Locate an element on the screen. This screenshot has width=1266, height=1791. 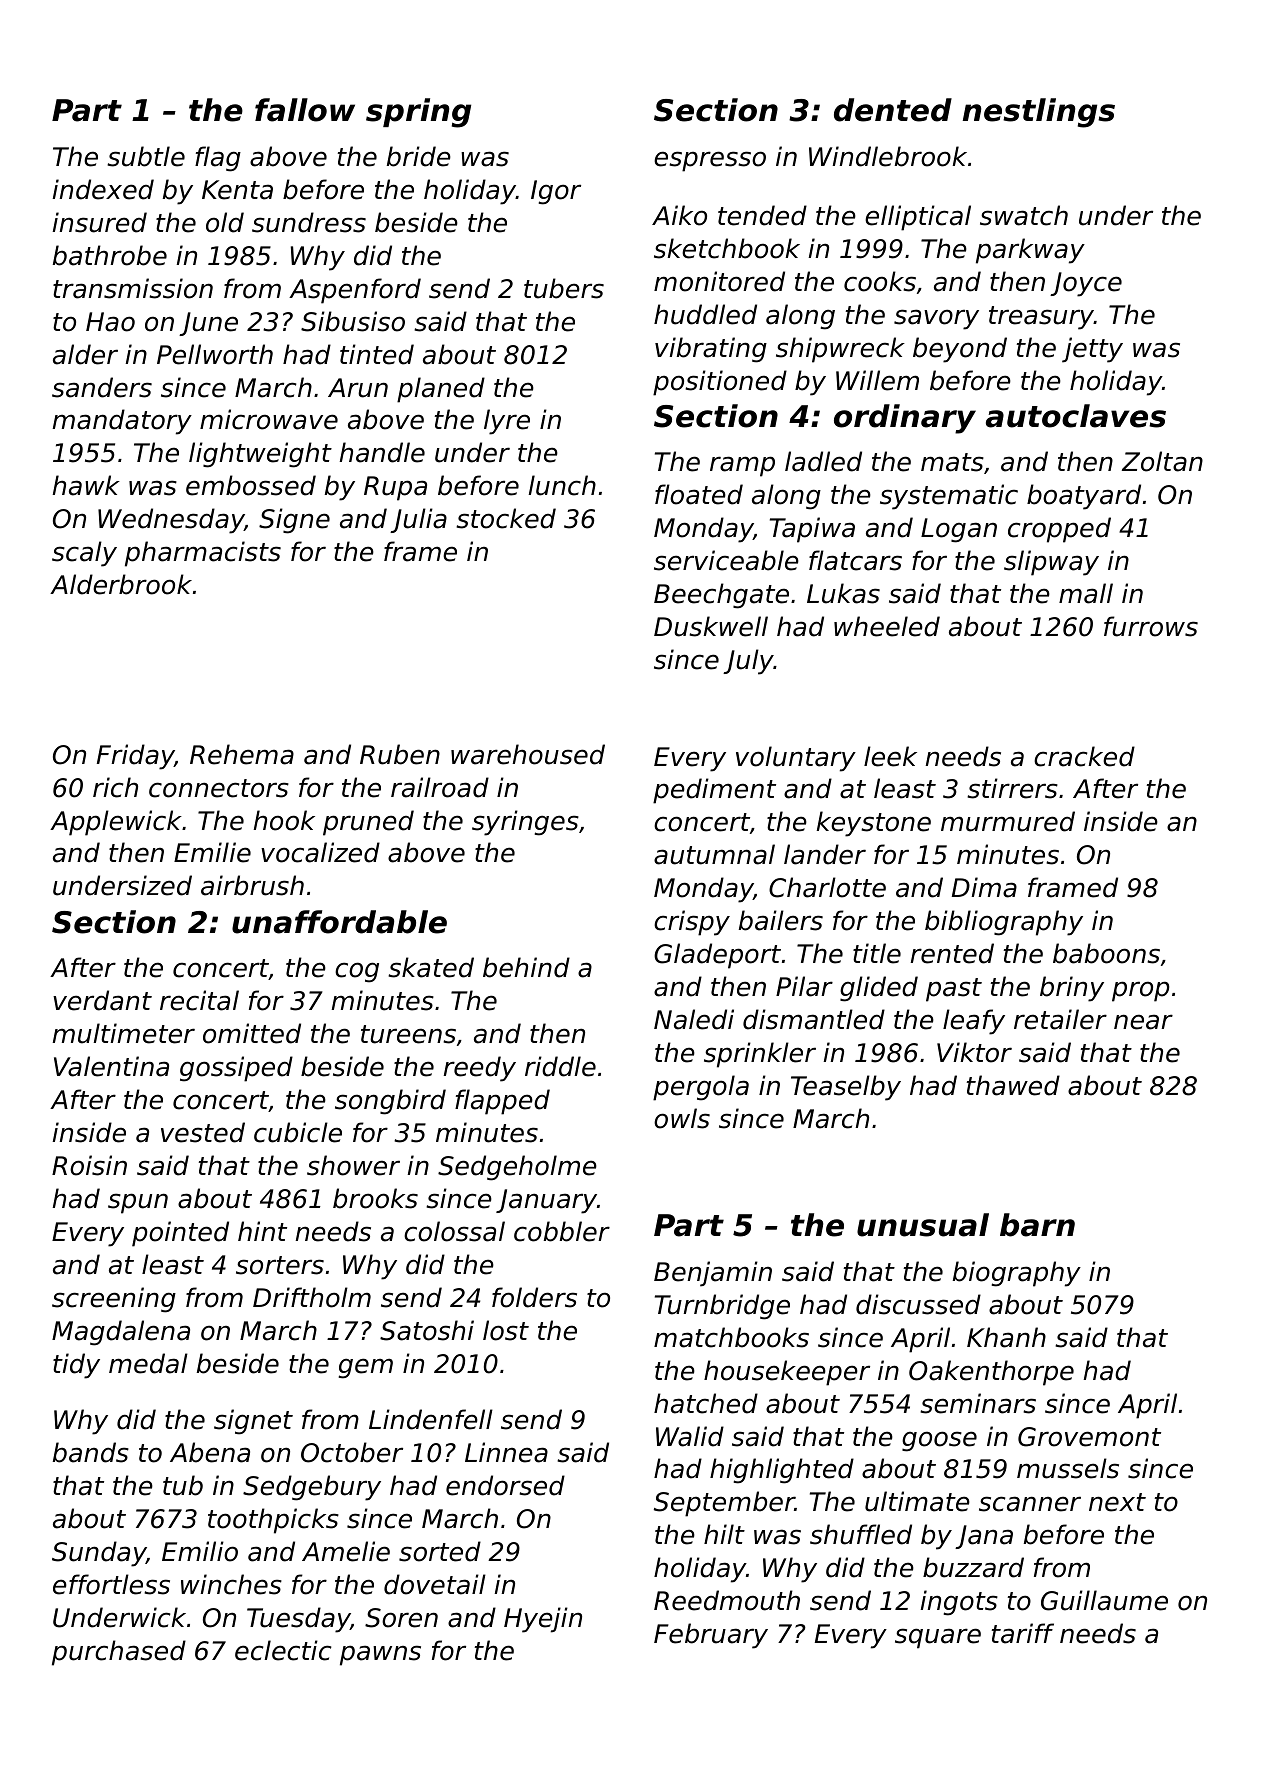
monitored is located at coordinates (719, 281).
